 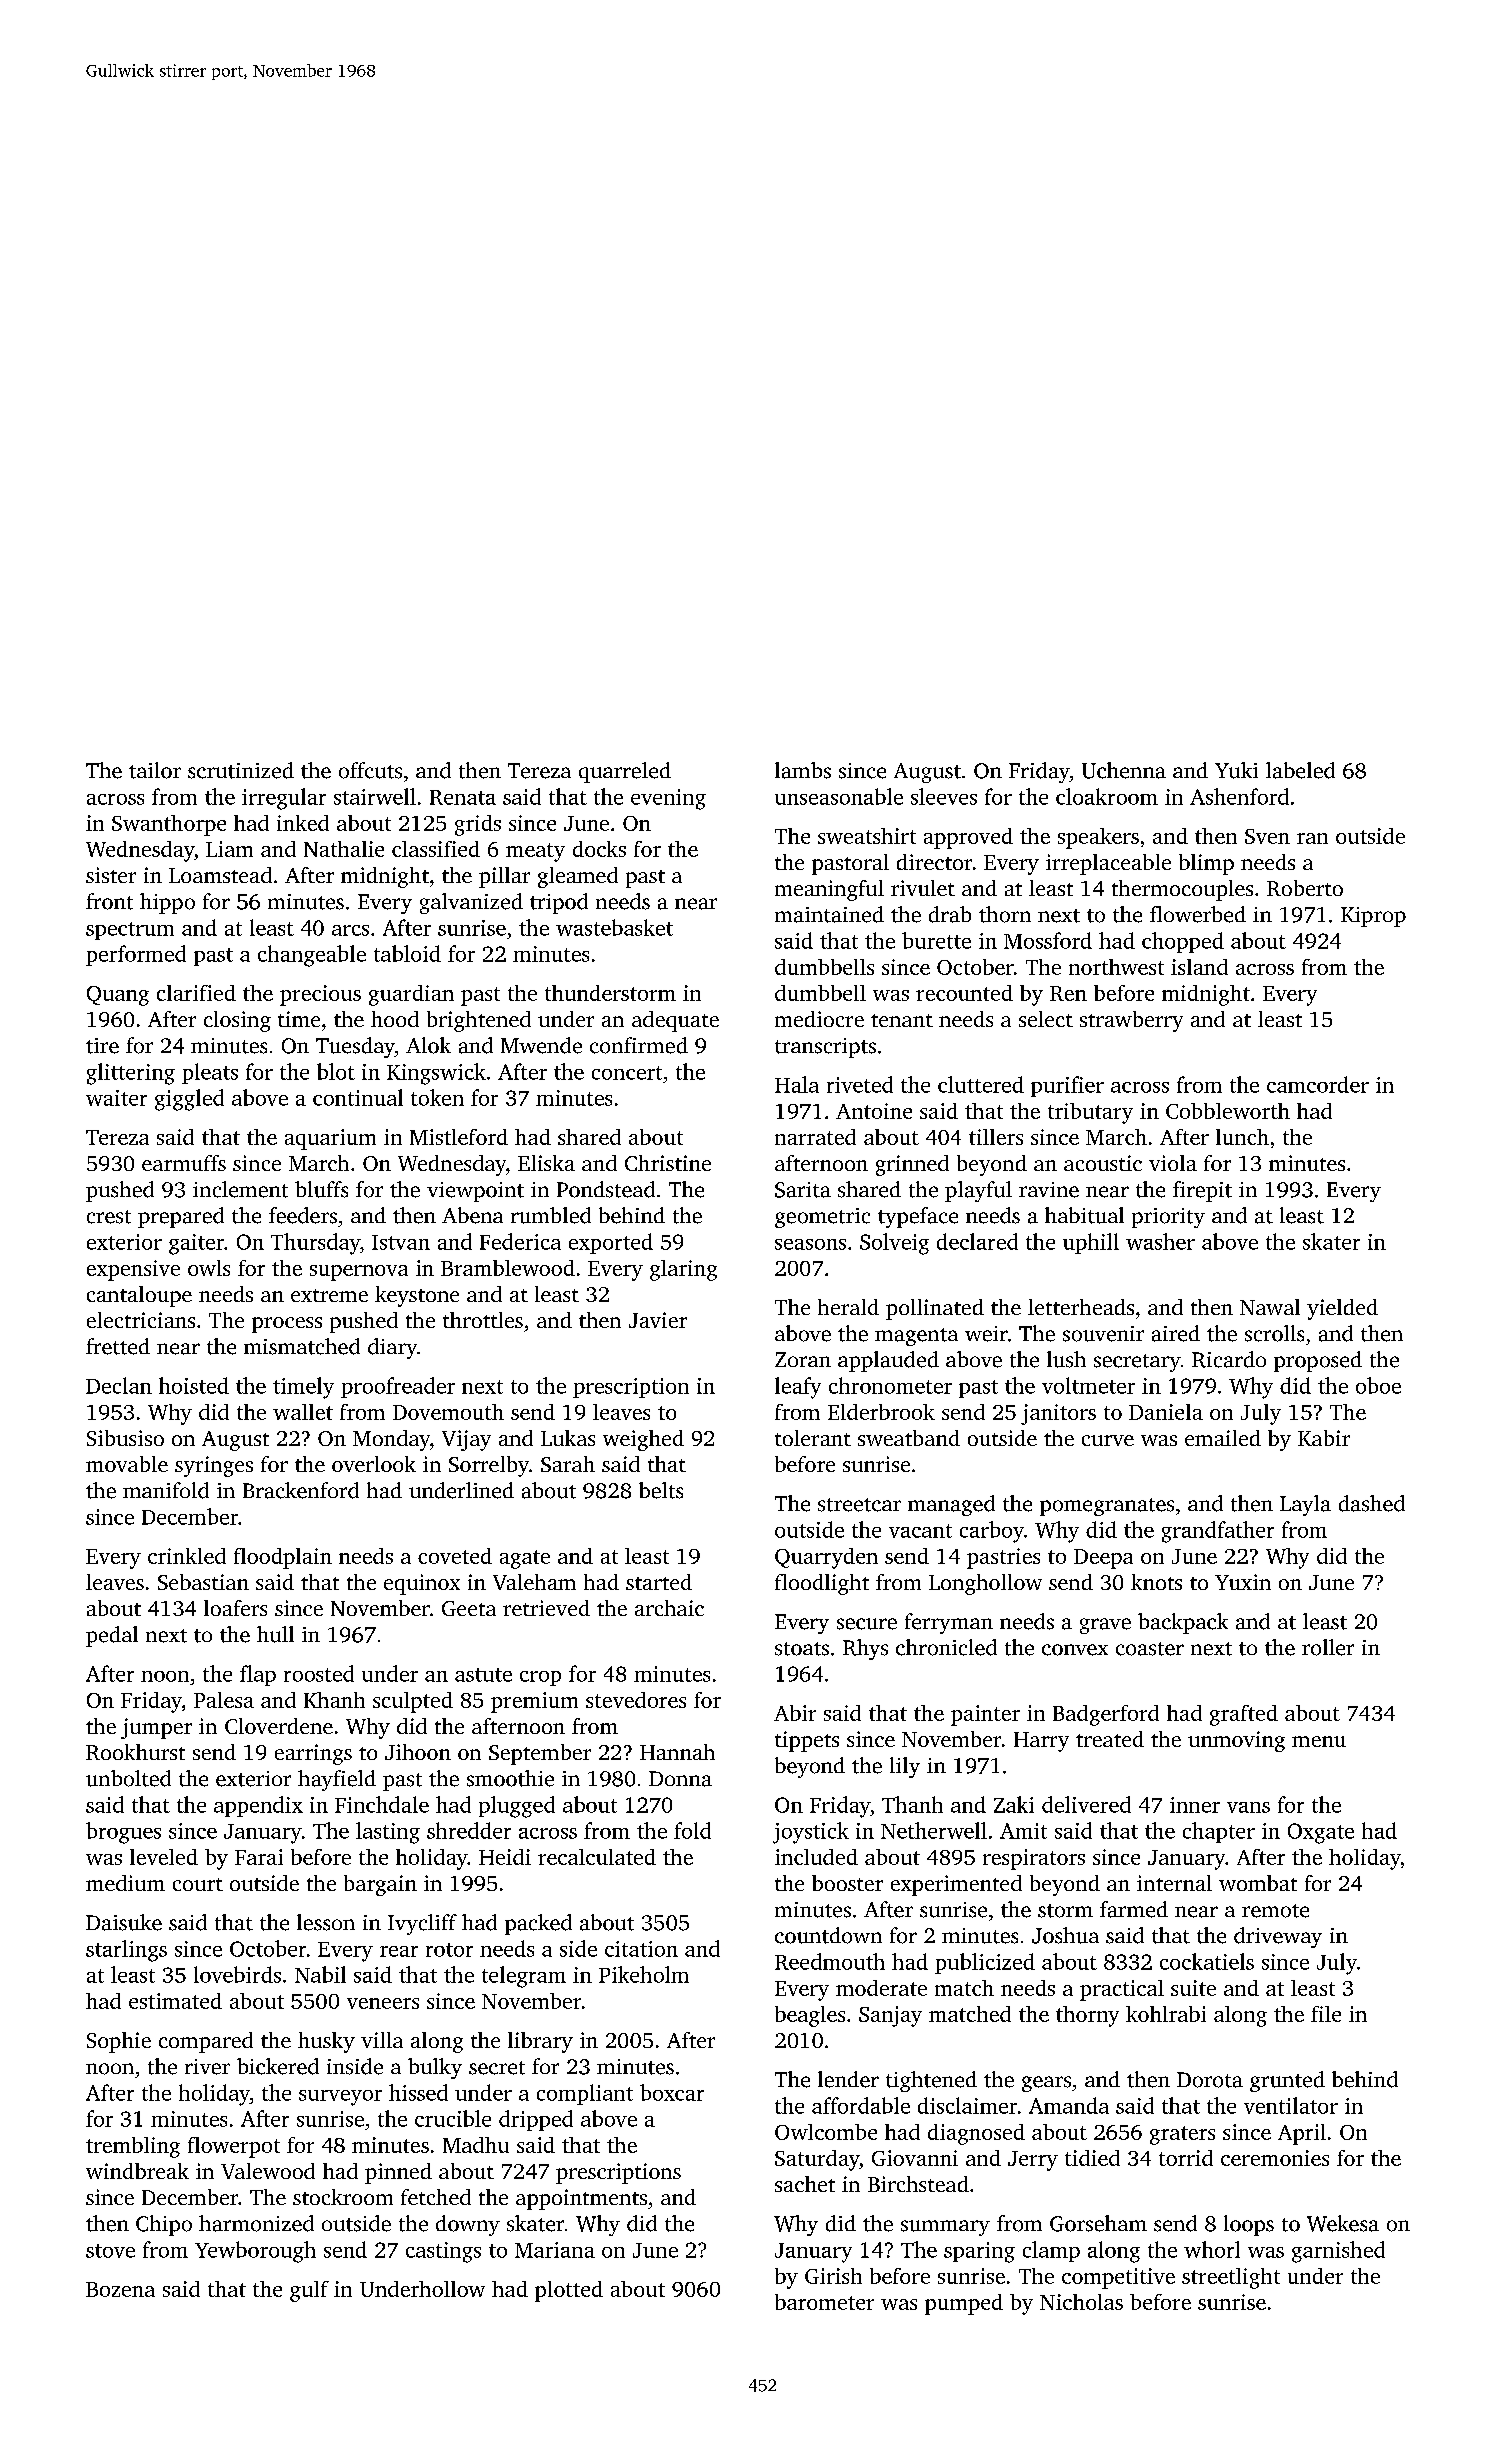 I want to click on offcuts, so click(x=370, y=770).
